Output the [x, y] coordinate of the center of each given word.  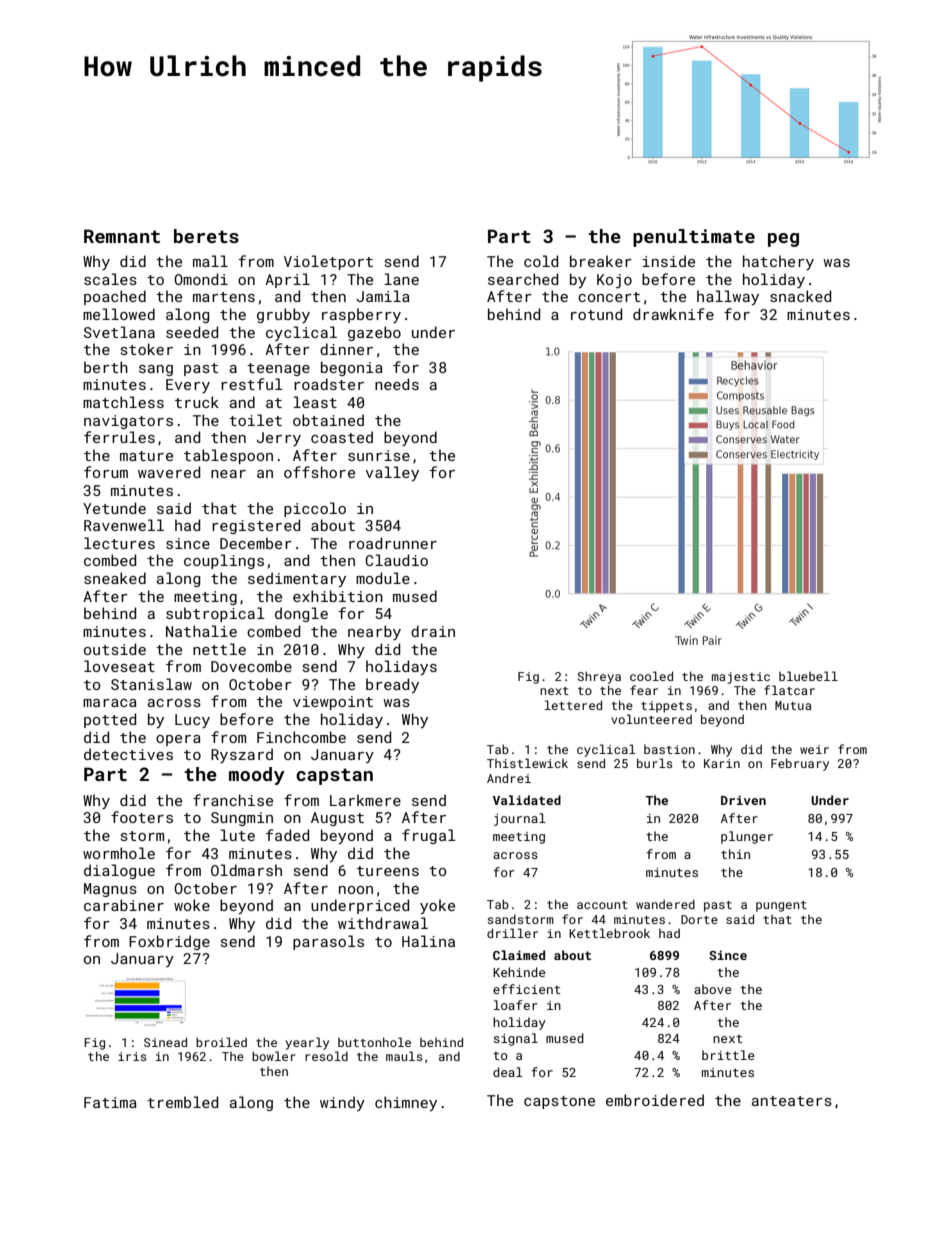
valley [392, 473]
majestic [741, 678]
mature [146, 456]
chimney [406, 1103]
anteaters [792, 1101]
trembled [182, 1102]
